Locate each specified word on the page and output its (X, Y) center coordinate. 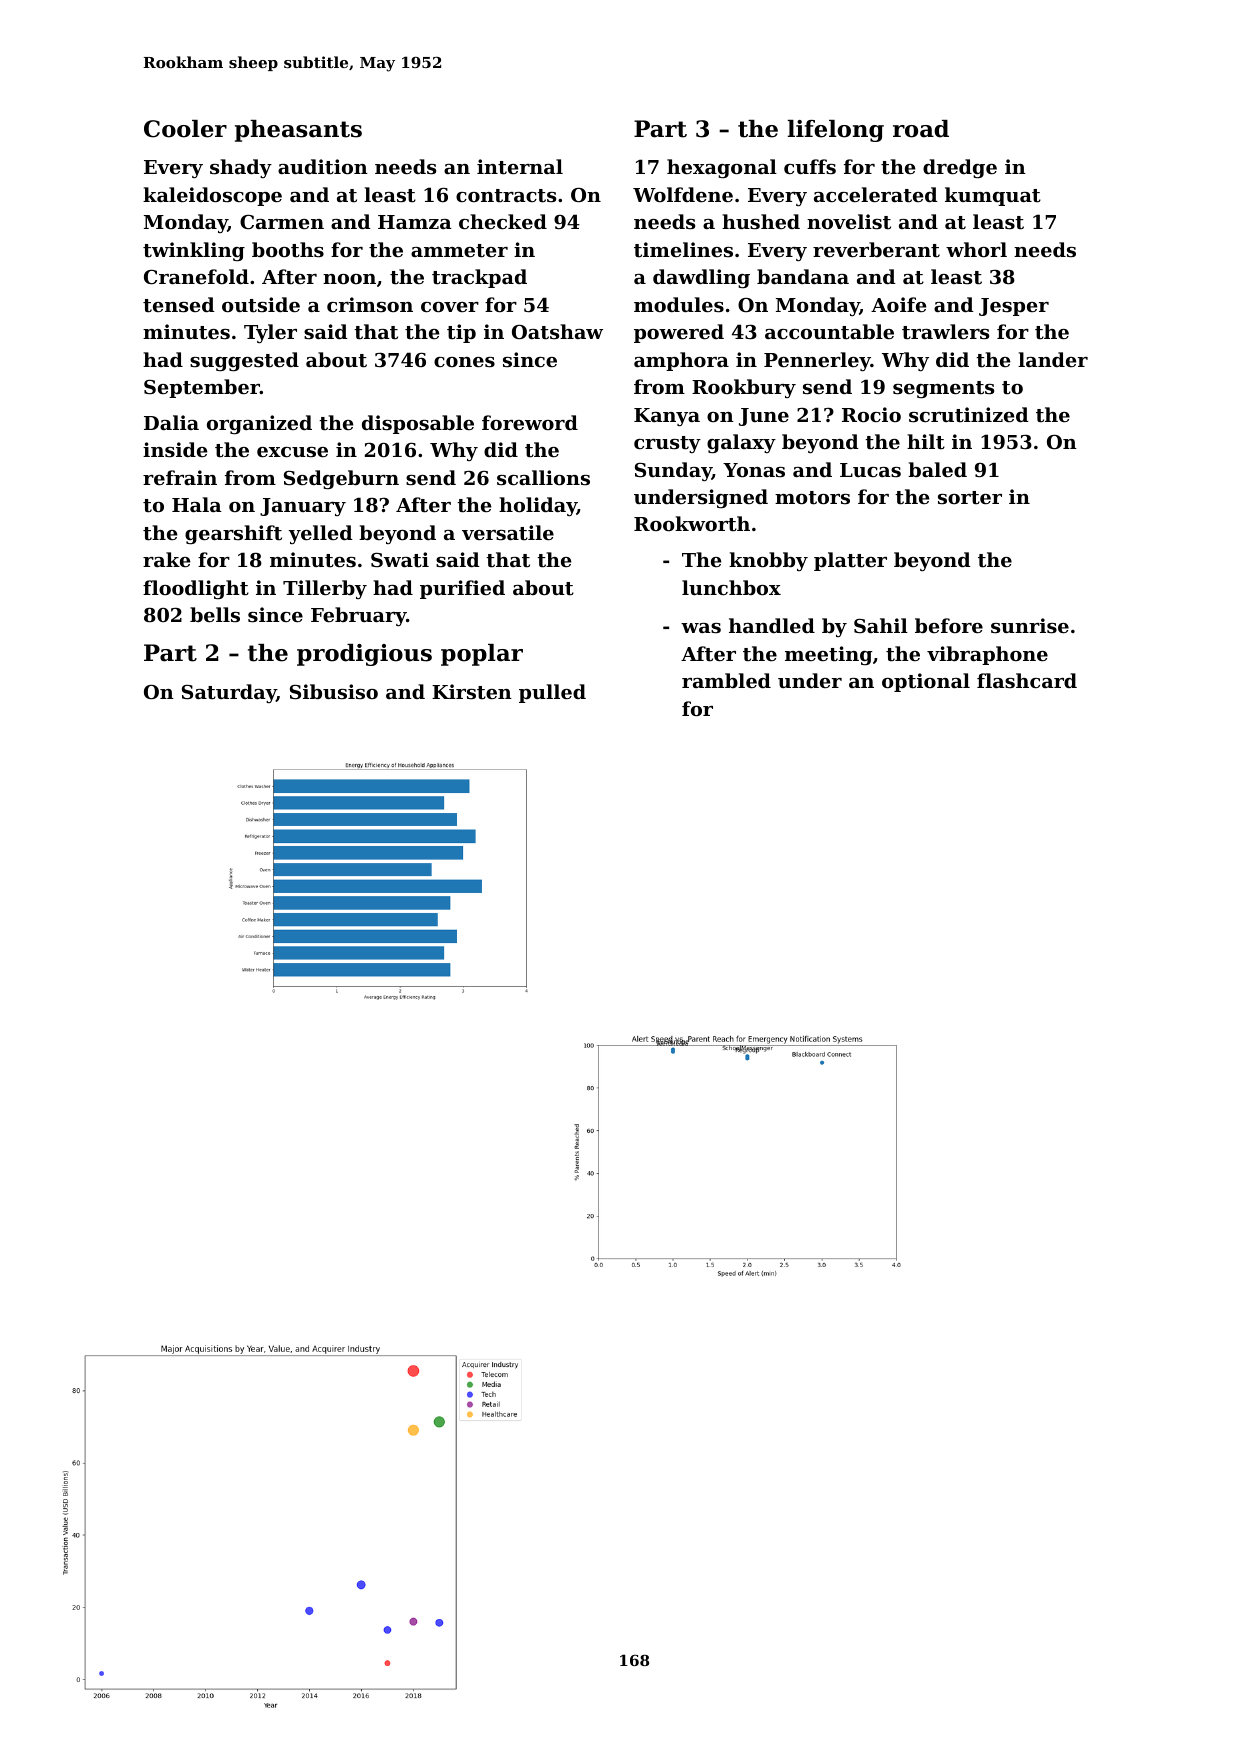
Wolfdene (683, 194)
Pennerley (817, 361)
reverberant (876, 250)
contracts (506, 196)
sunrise (1030, 626)
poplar (482, 655)
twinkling (194, 252)
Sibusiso (334, 692)
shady (241, 168)
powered (679, 333)
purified (462, 589)
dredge (960, 168)
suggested (244, 362)
